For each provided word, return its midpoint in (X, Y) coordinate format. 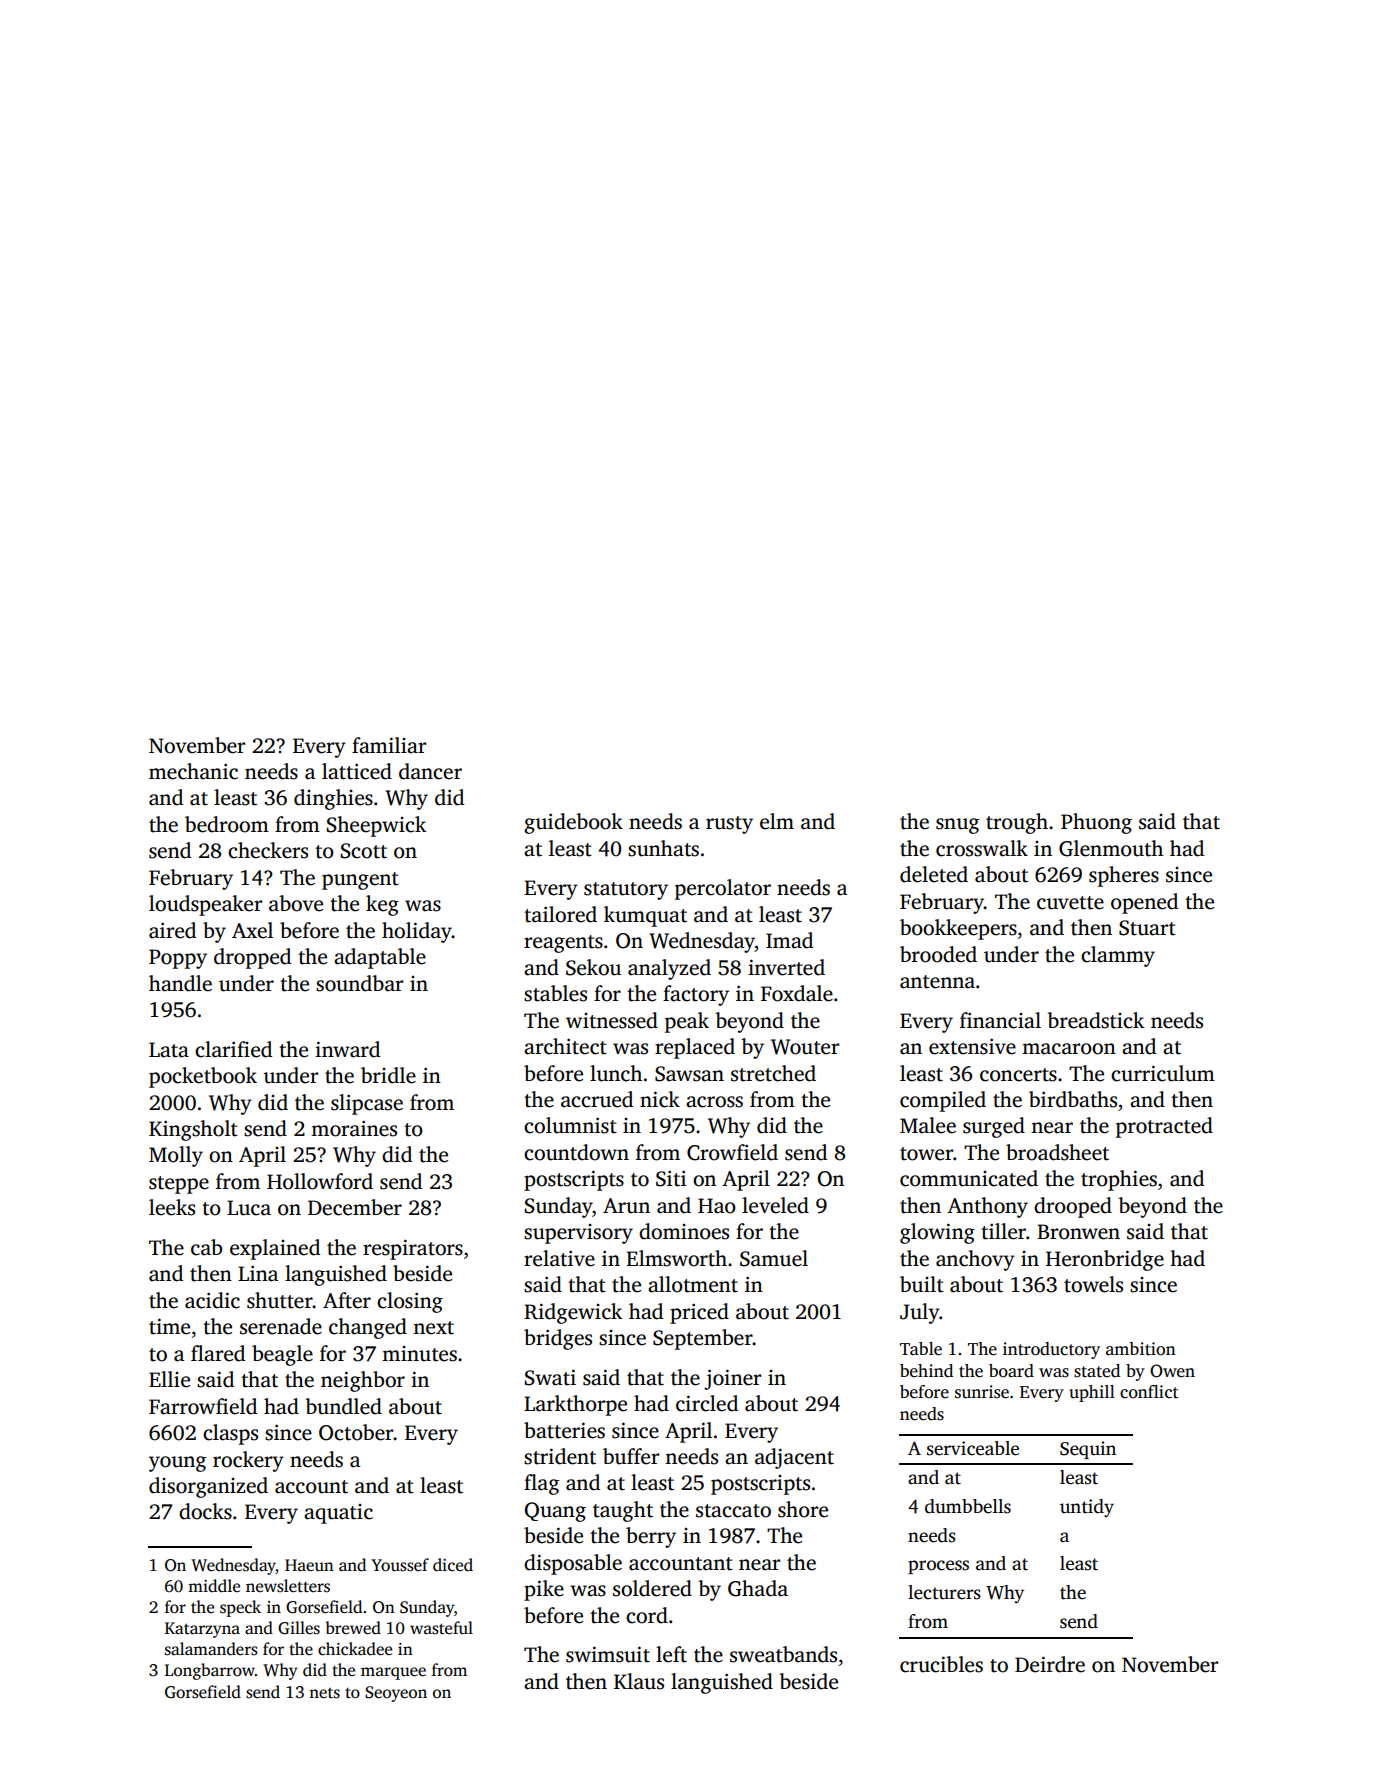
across (714, 1102)
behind (926, 1371)
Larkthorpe (575, 1405)
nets (324, 1693)
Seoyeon (396, 1694)
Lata (169, 1050)
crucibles (941, 1664)
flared (218, 1353)
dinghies (333, 799)
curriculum (1163, 1073)
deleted (934, 874)
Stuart (1147, 928)
